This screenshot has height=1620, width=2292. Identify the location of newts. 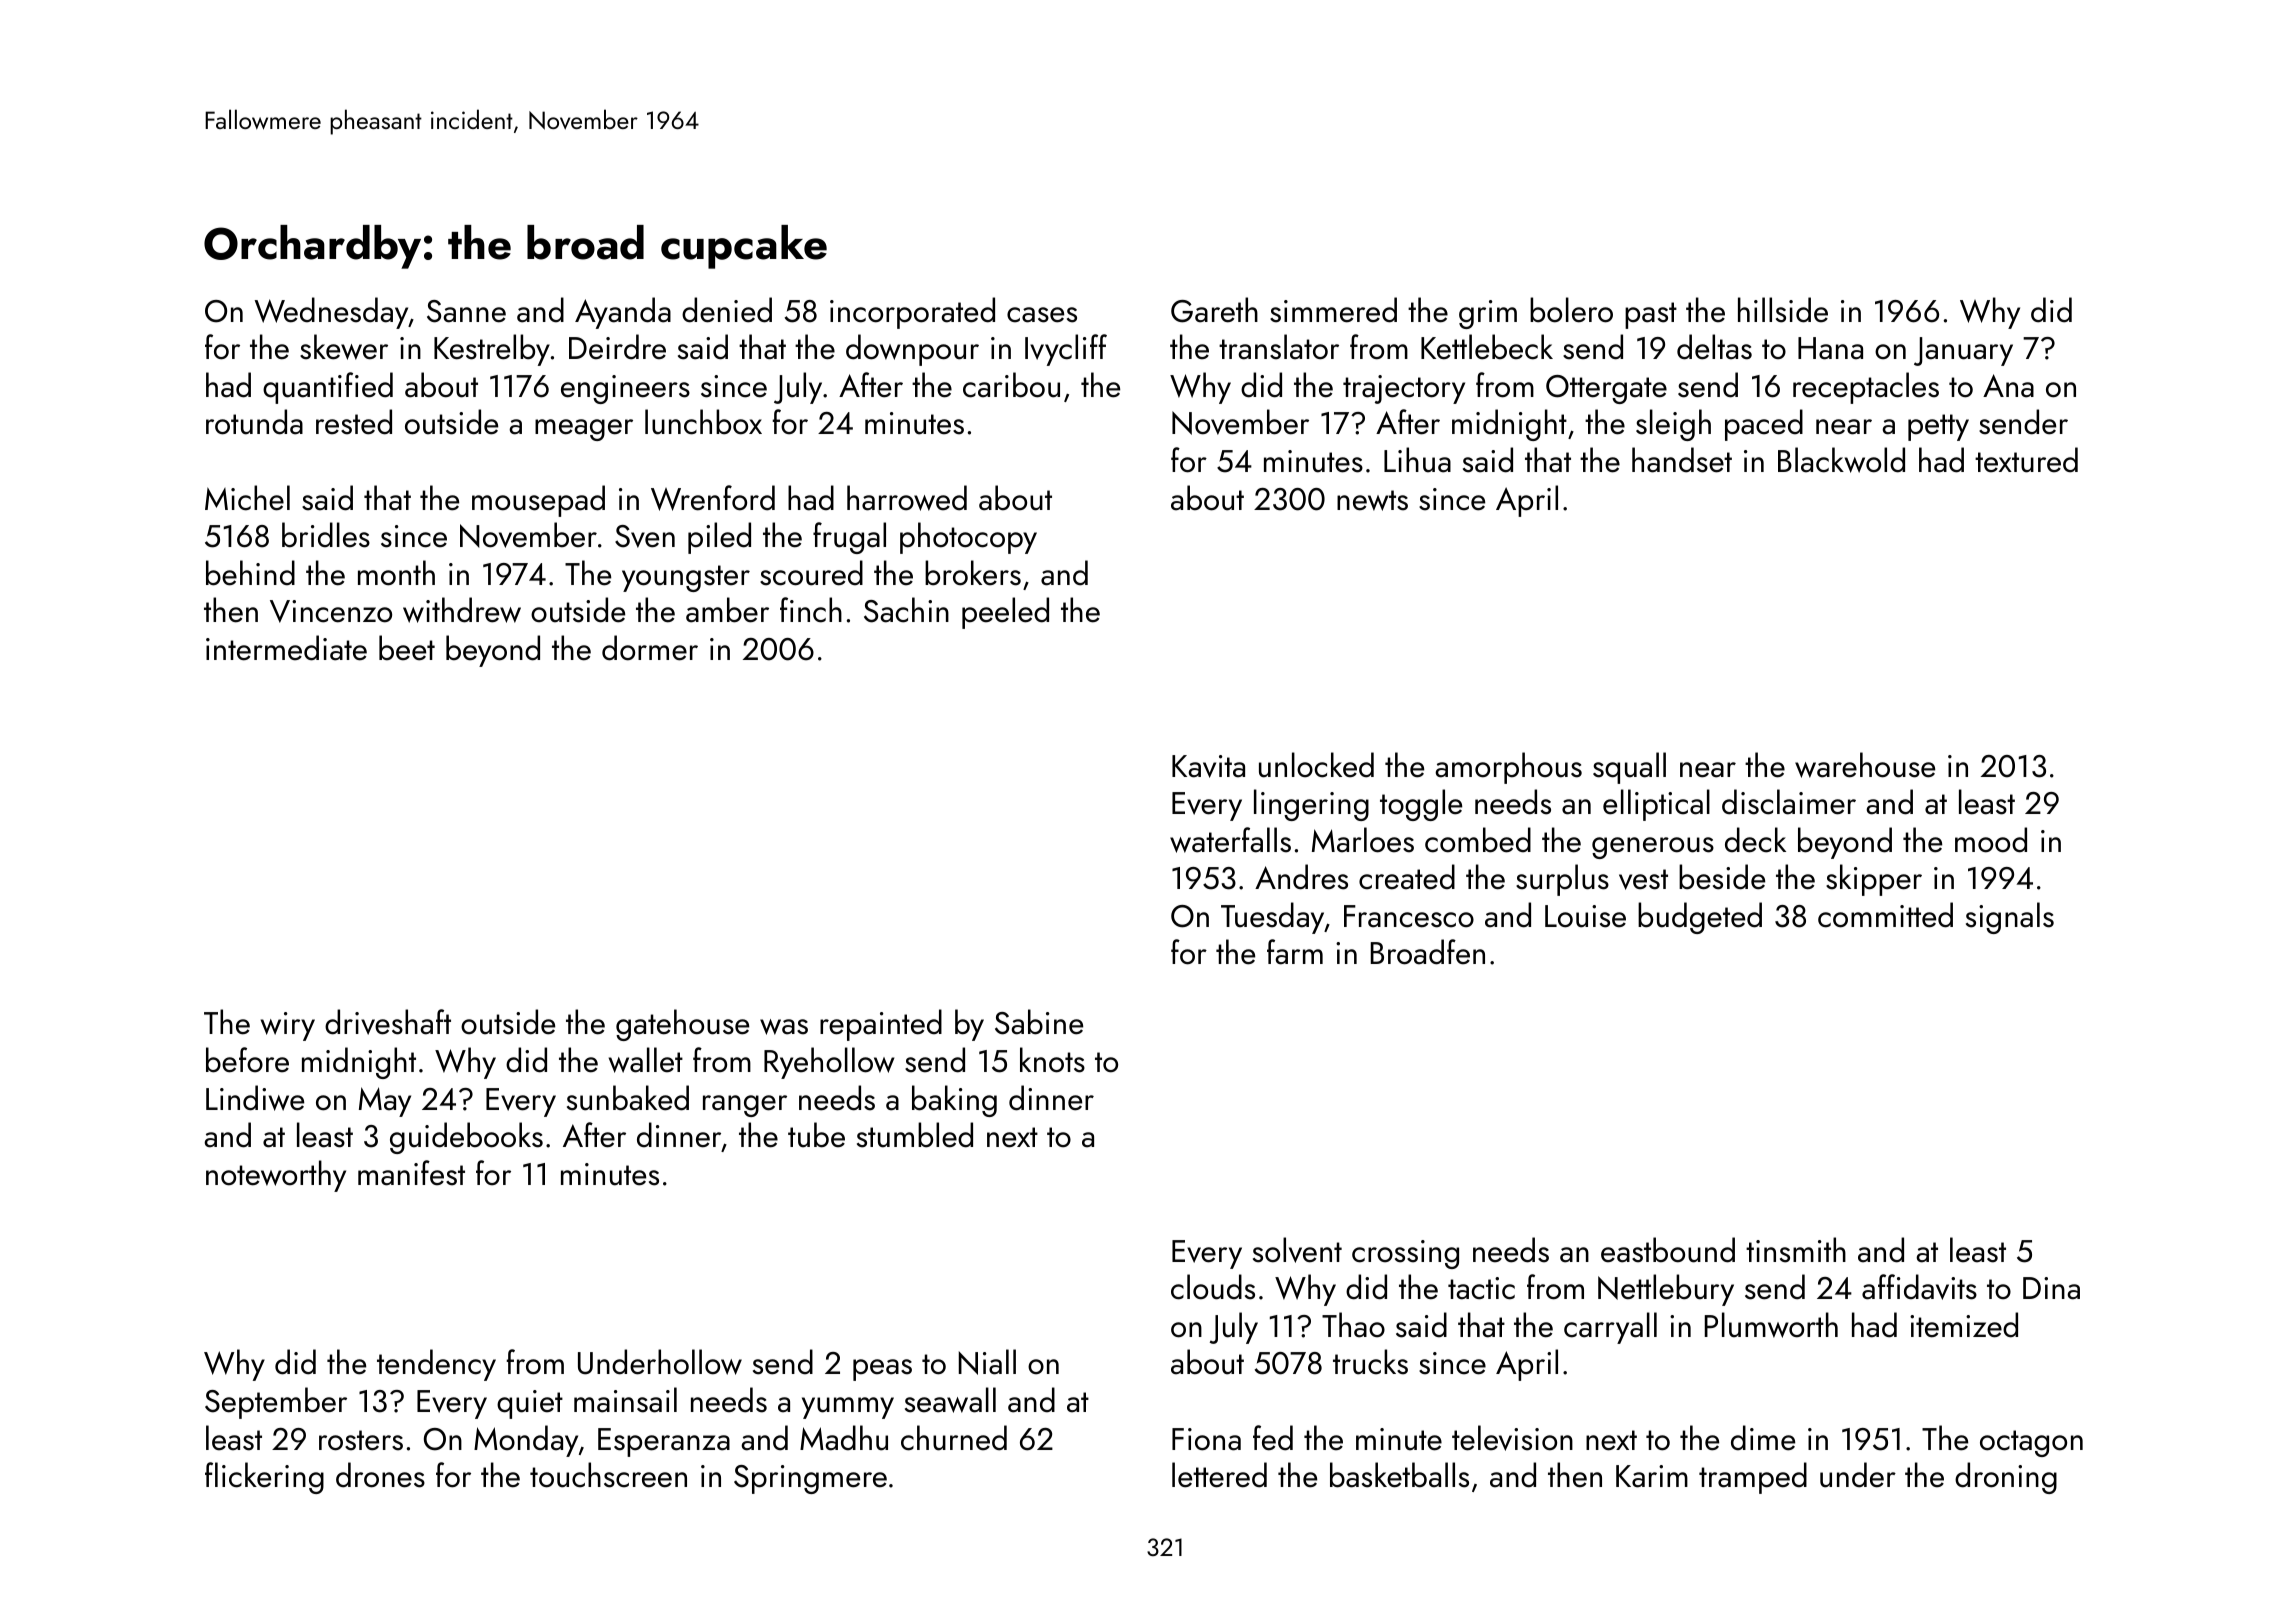
(1372, 500).
